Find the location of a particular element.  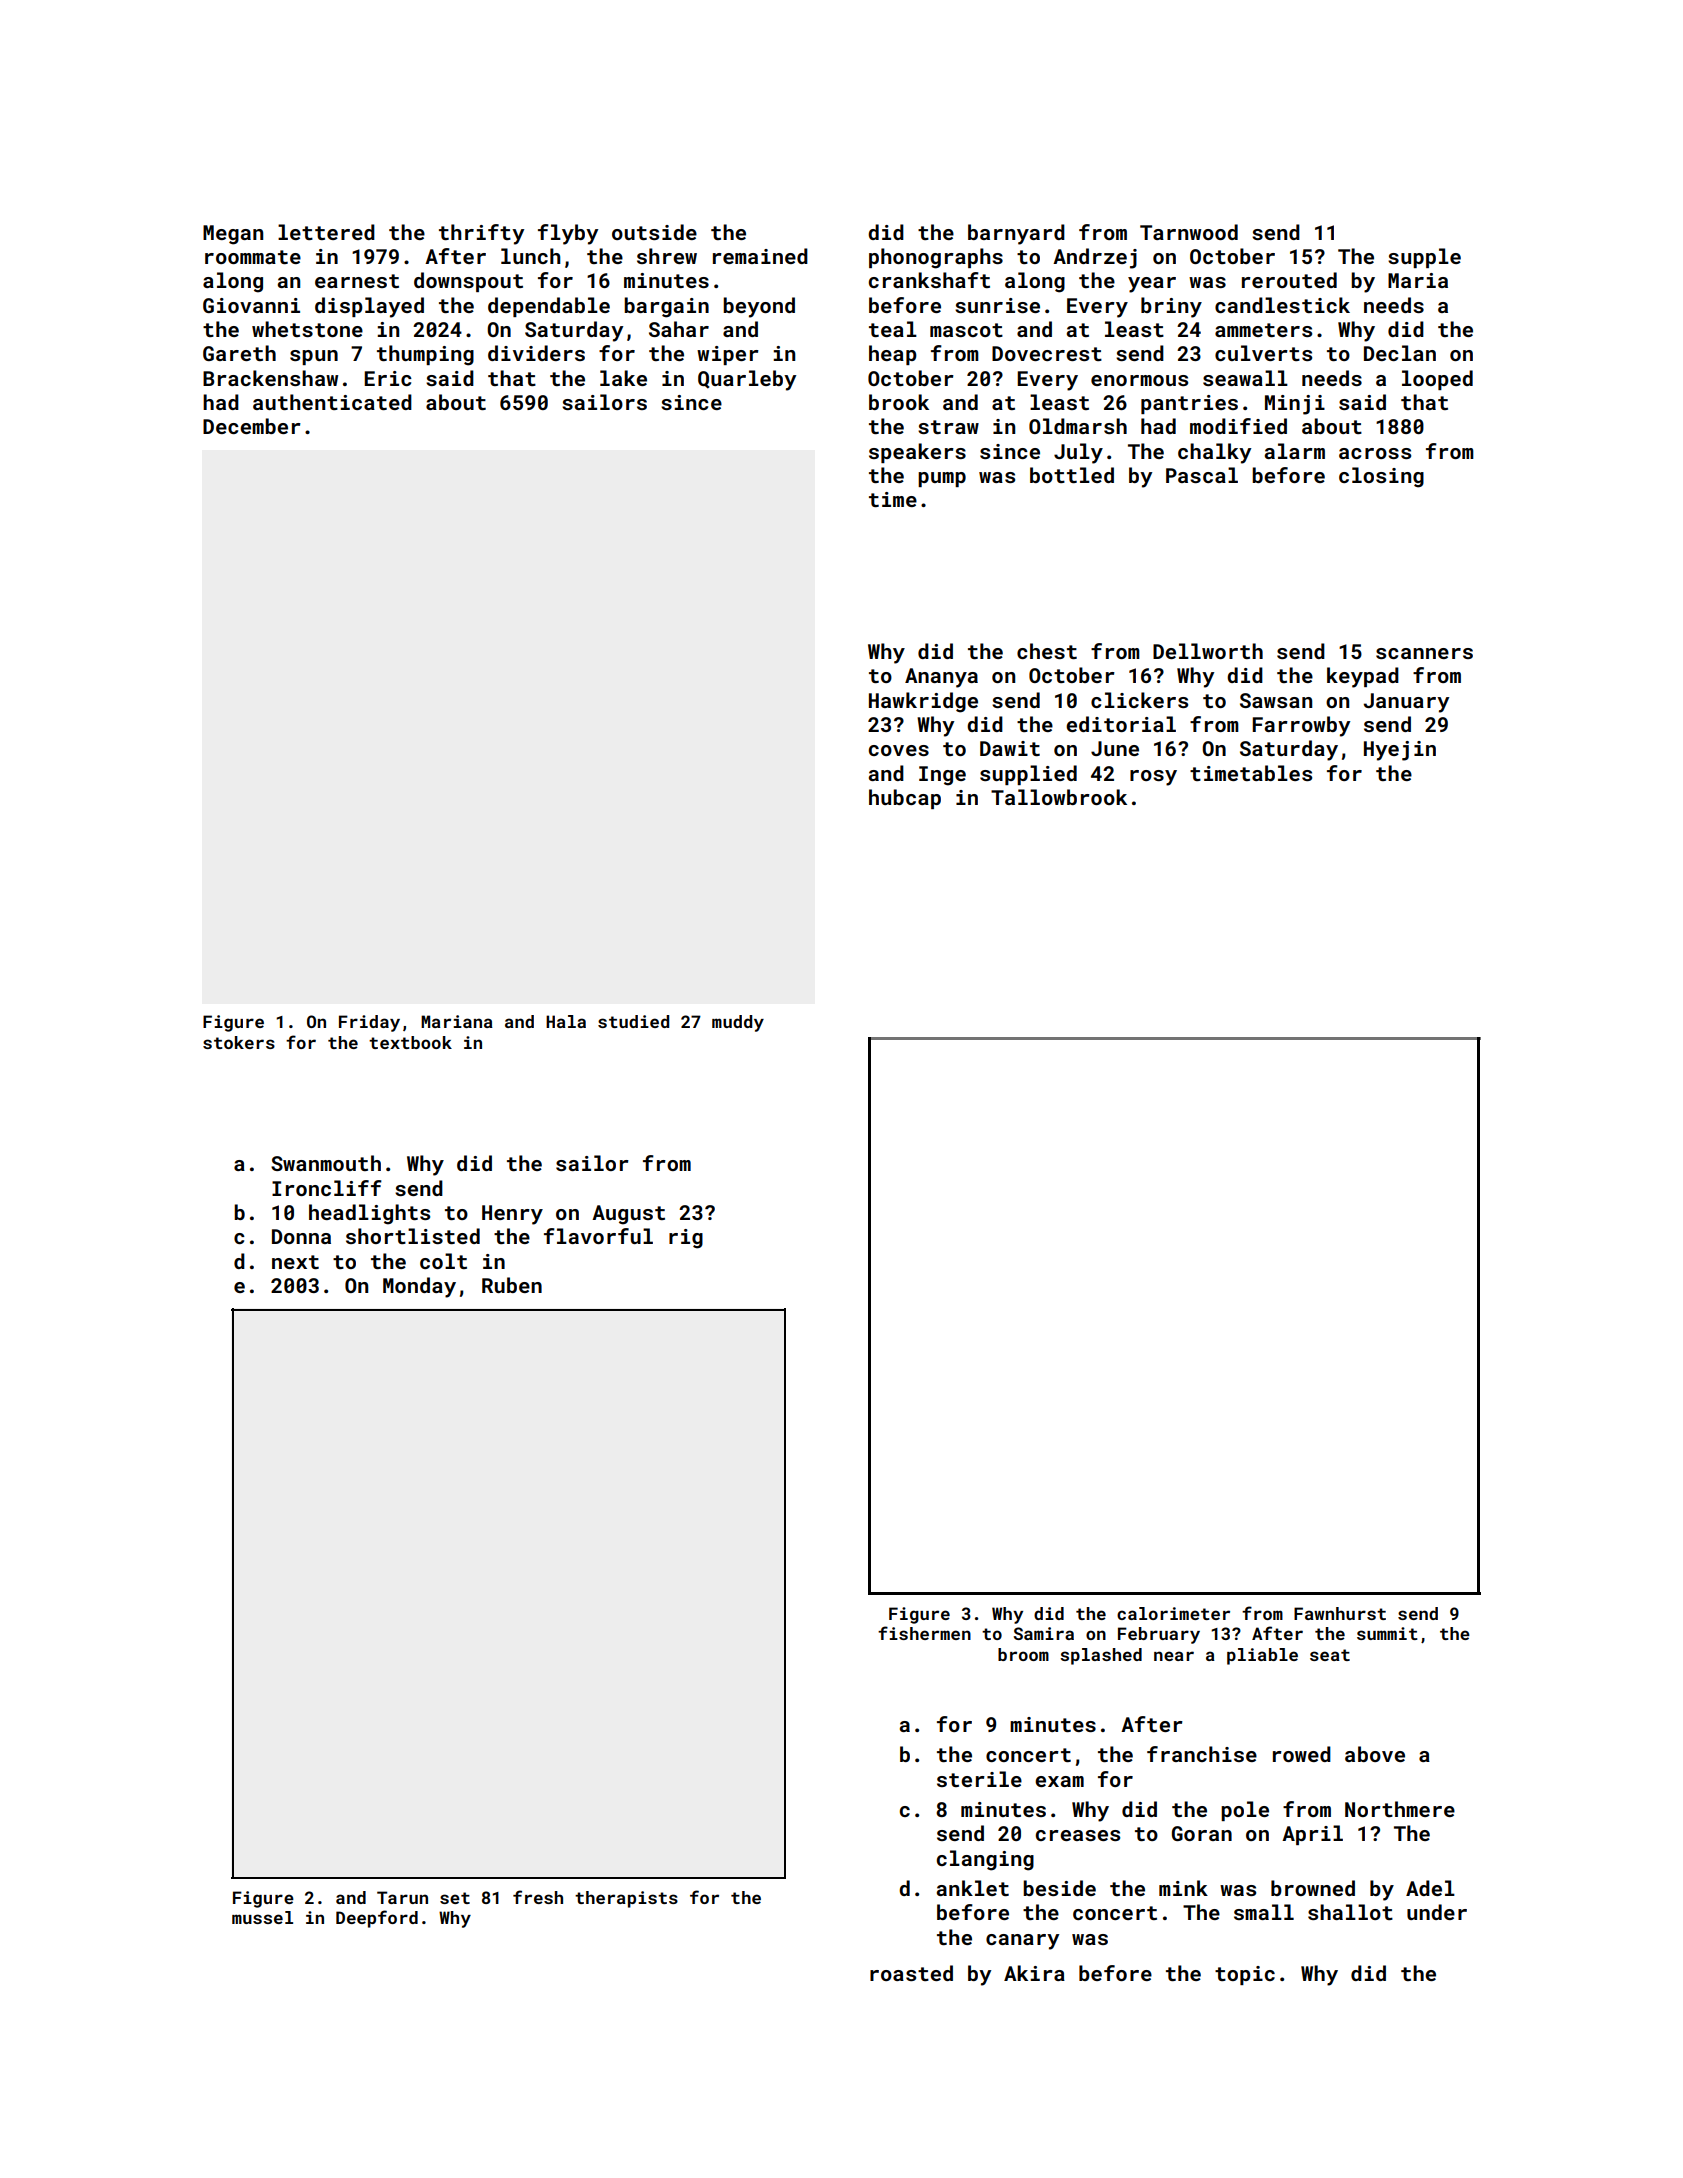

stokers is located at coordinates (239, 1042).
